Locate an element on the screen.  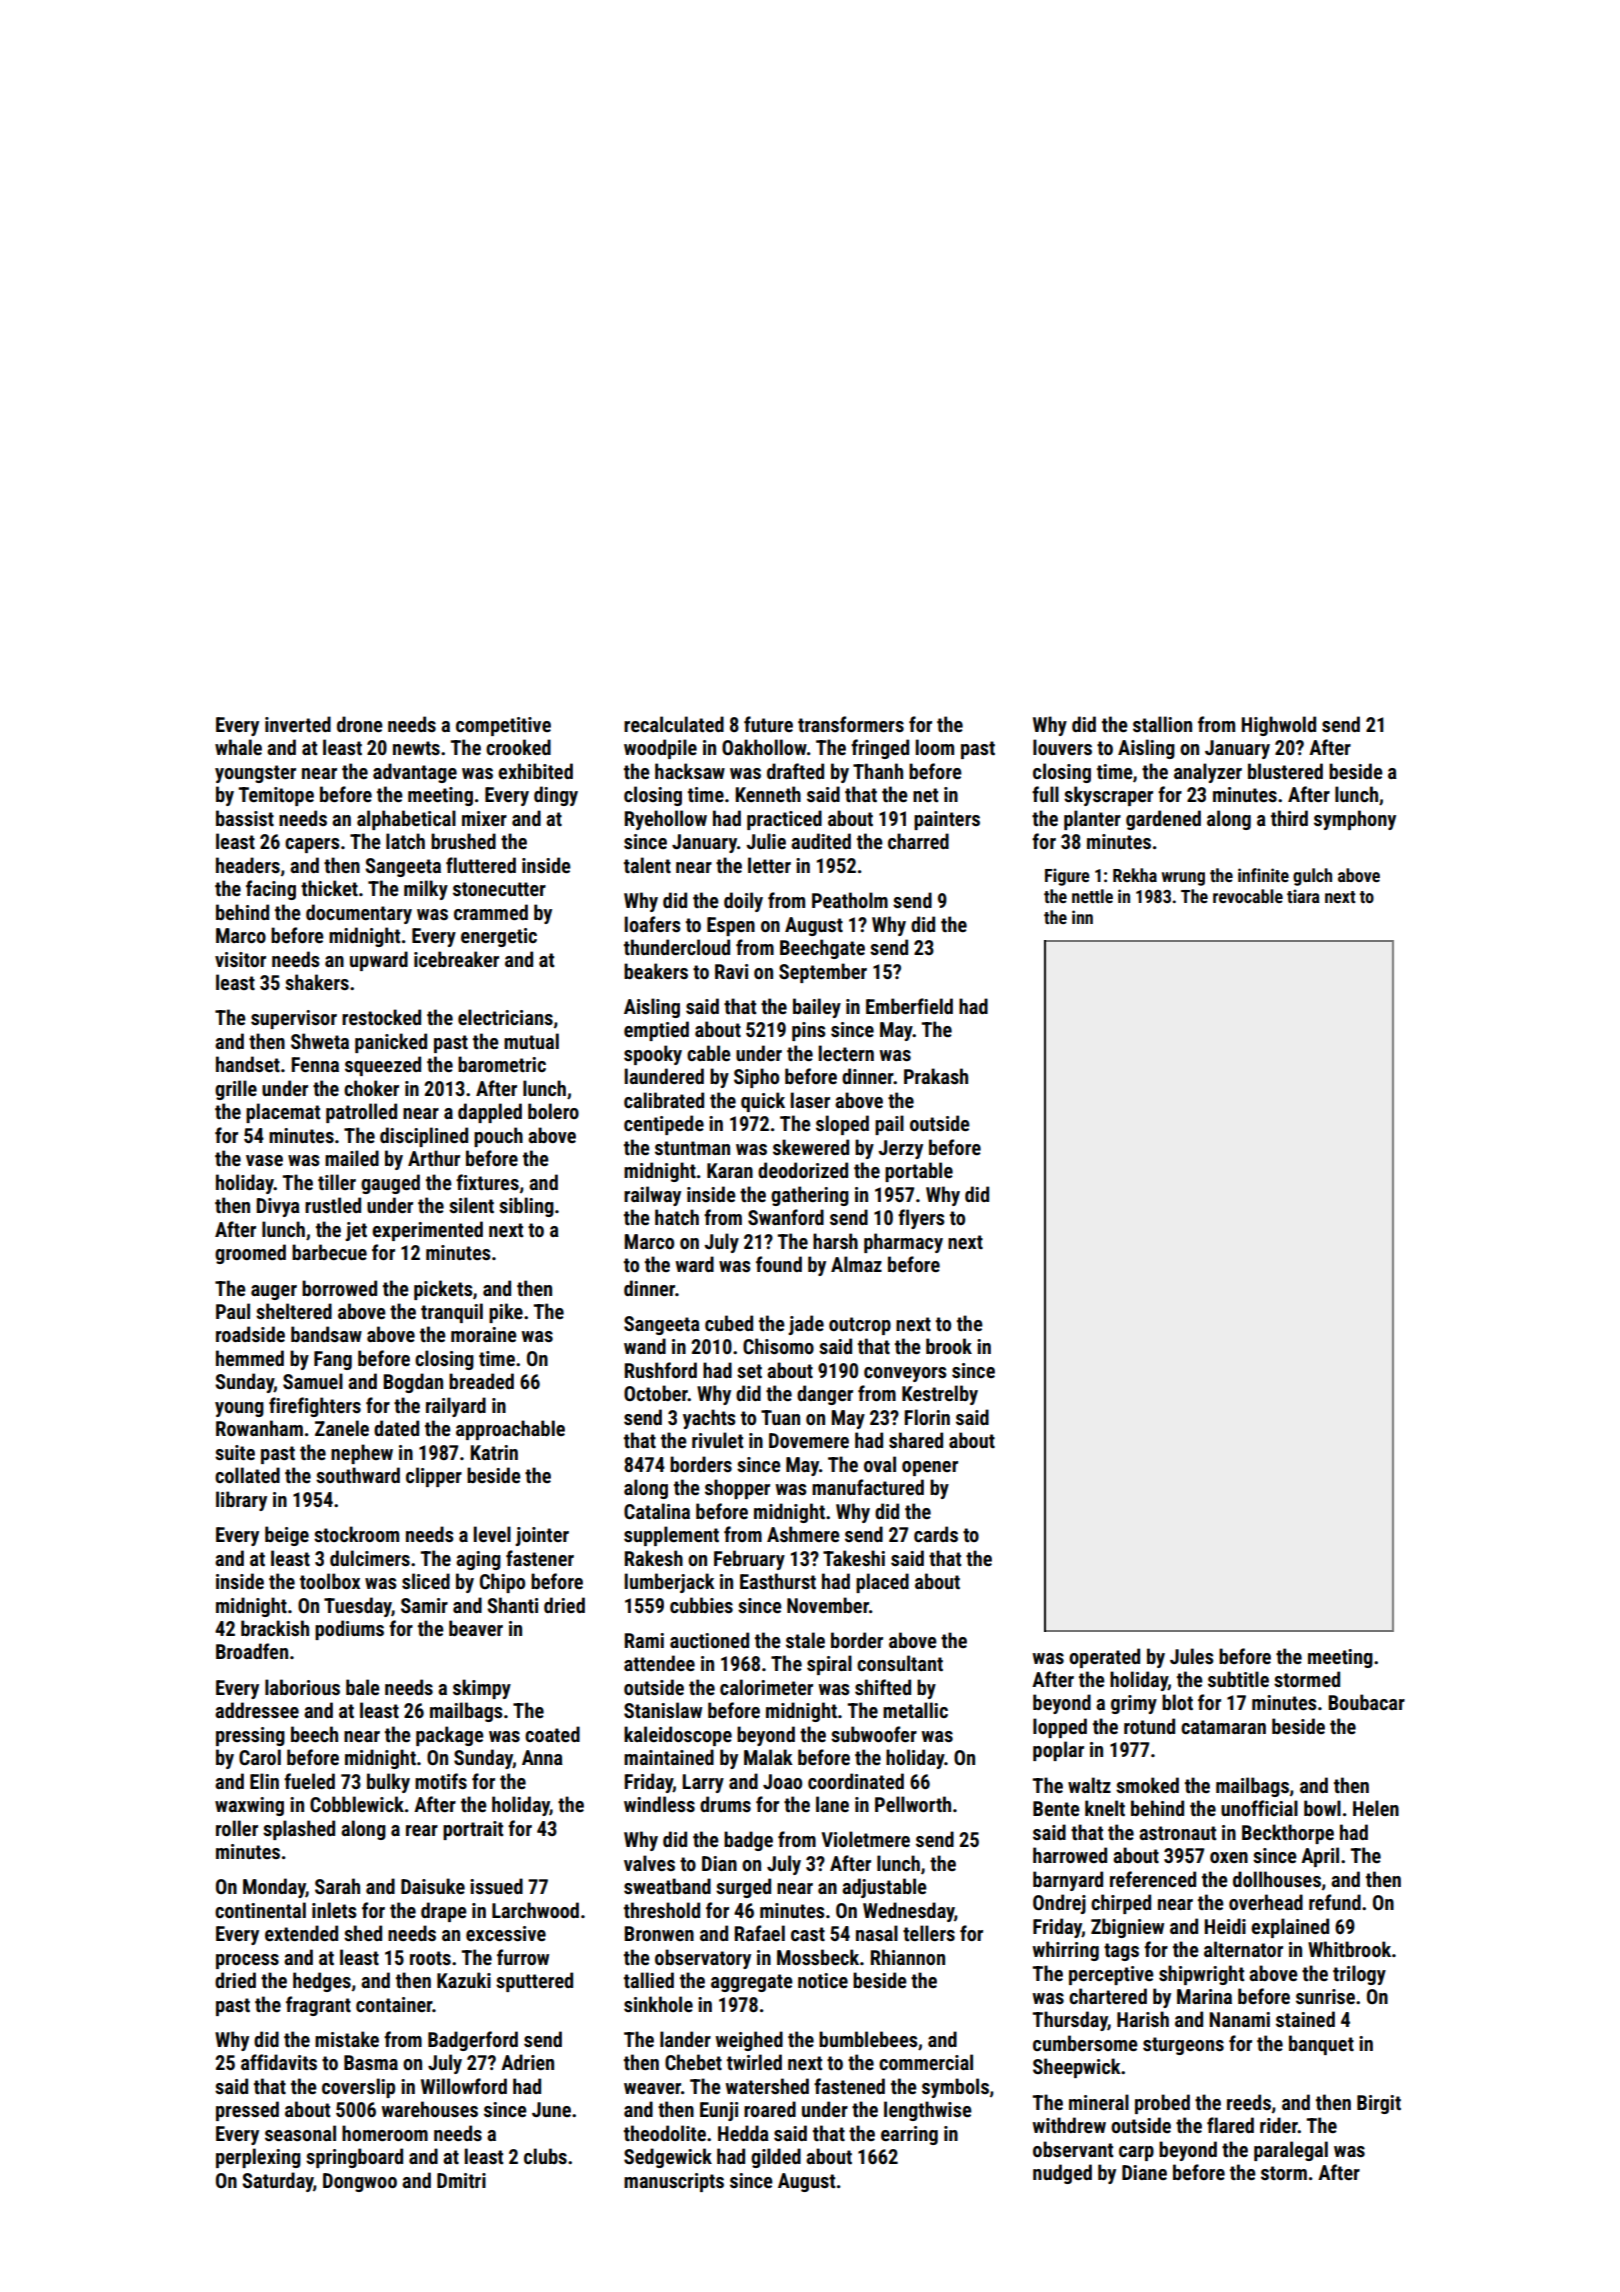
nettle is located at coordinates (1092, 896).
